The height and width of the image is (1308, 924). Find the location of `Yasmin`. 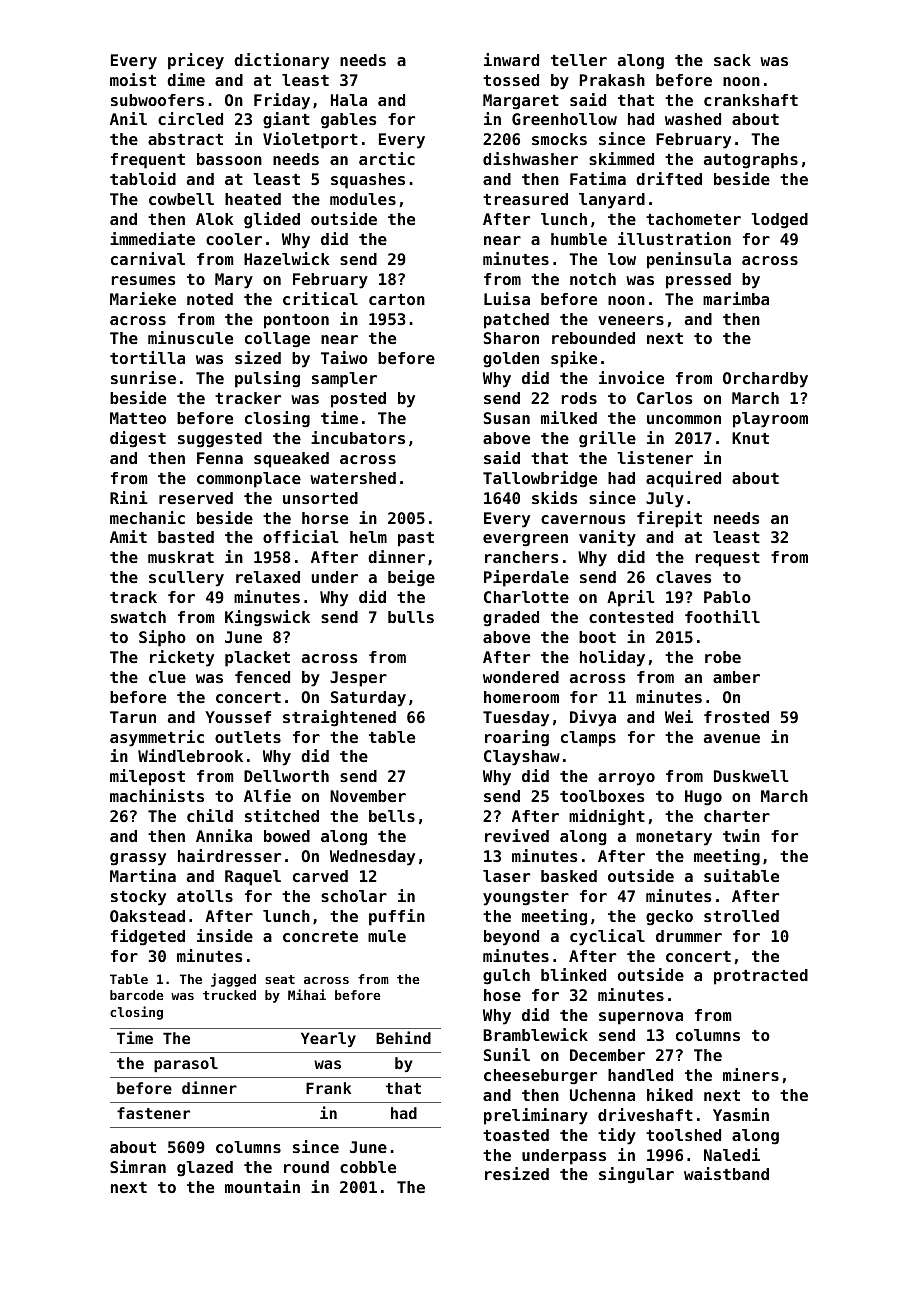

Yasmin is located at coordinates (741, 1114).
